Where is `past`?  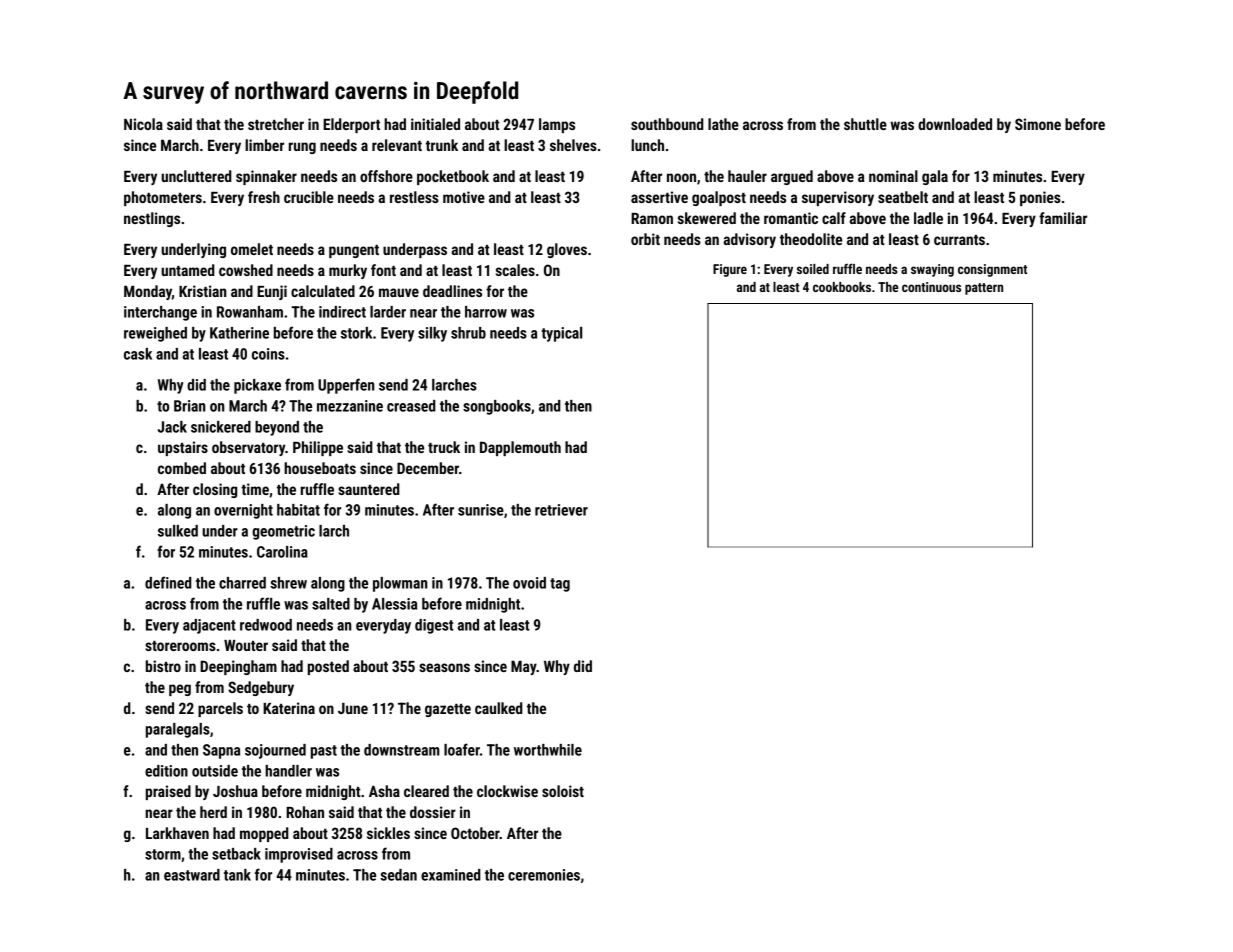
past is located at coordinates (324, 752).
